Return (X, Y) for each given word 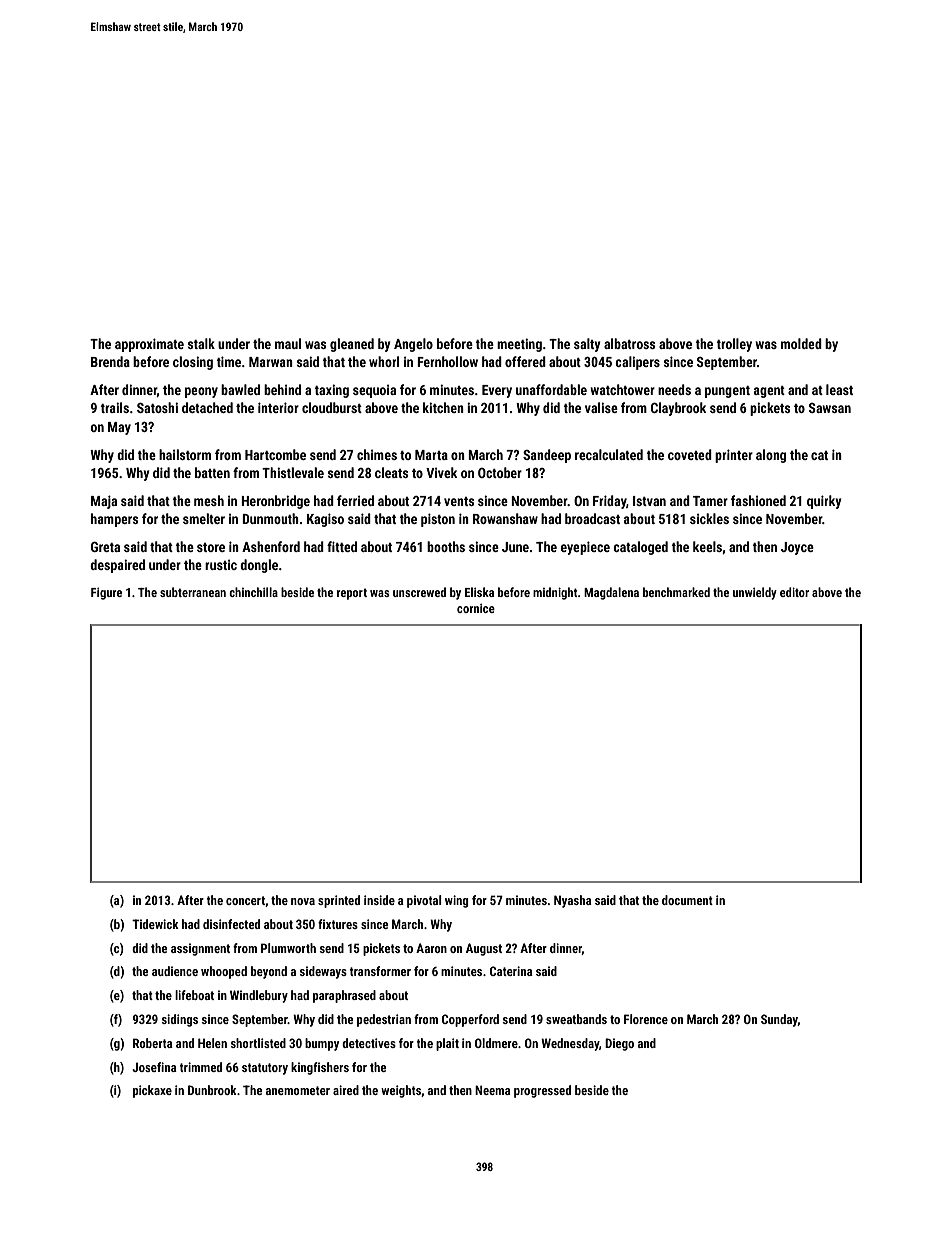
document (687, 900)
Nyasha (573, 901)
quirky (824, 502)
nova (303, 901)
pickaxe (152, 1091)
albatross (629, 343)
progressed (542, 1091)
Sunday (779, 1020)
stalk (201, 343)
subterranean (193, 592)
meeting (519, 345)
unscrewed (419, 592)
